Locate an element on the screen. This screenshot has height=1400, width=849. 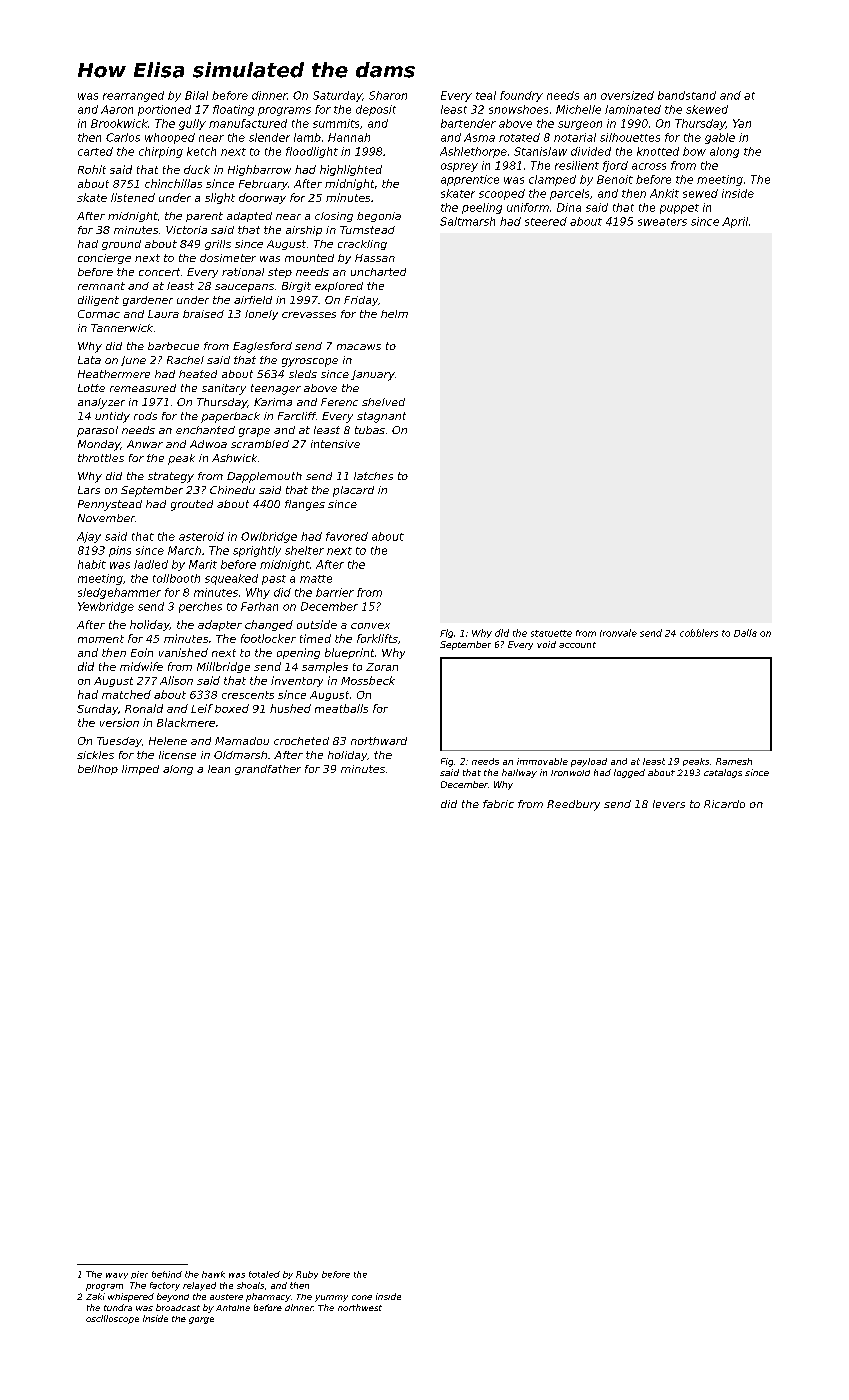
oscilloscope is located at coordinates (112, 1319).
